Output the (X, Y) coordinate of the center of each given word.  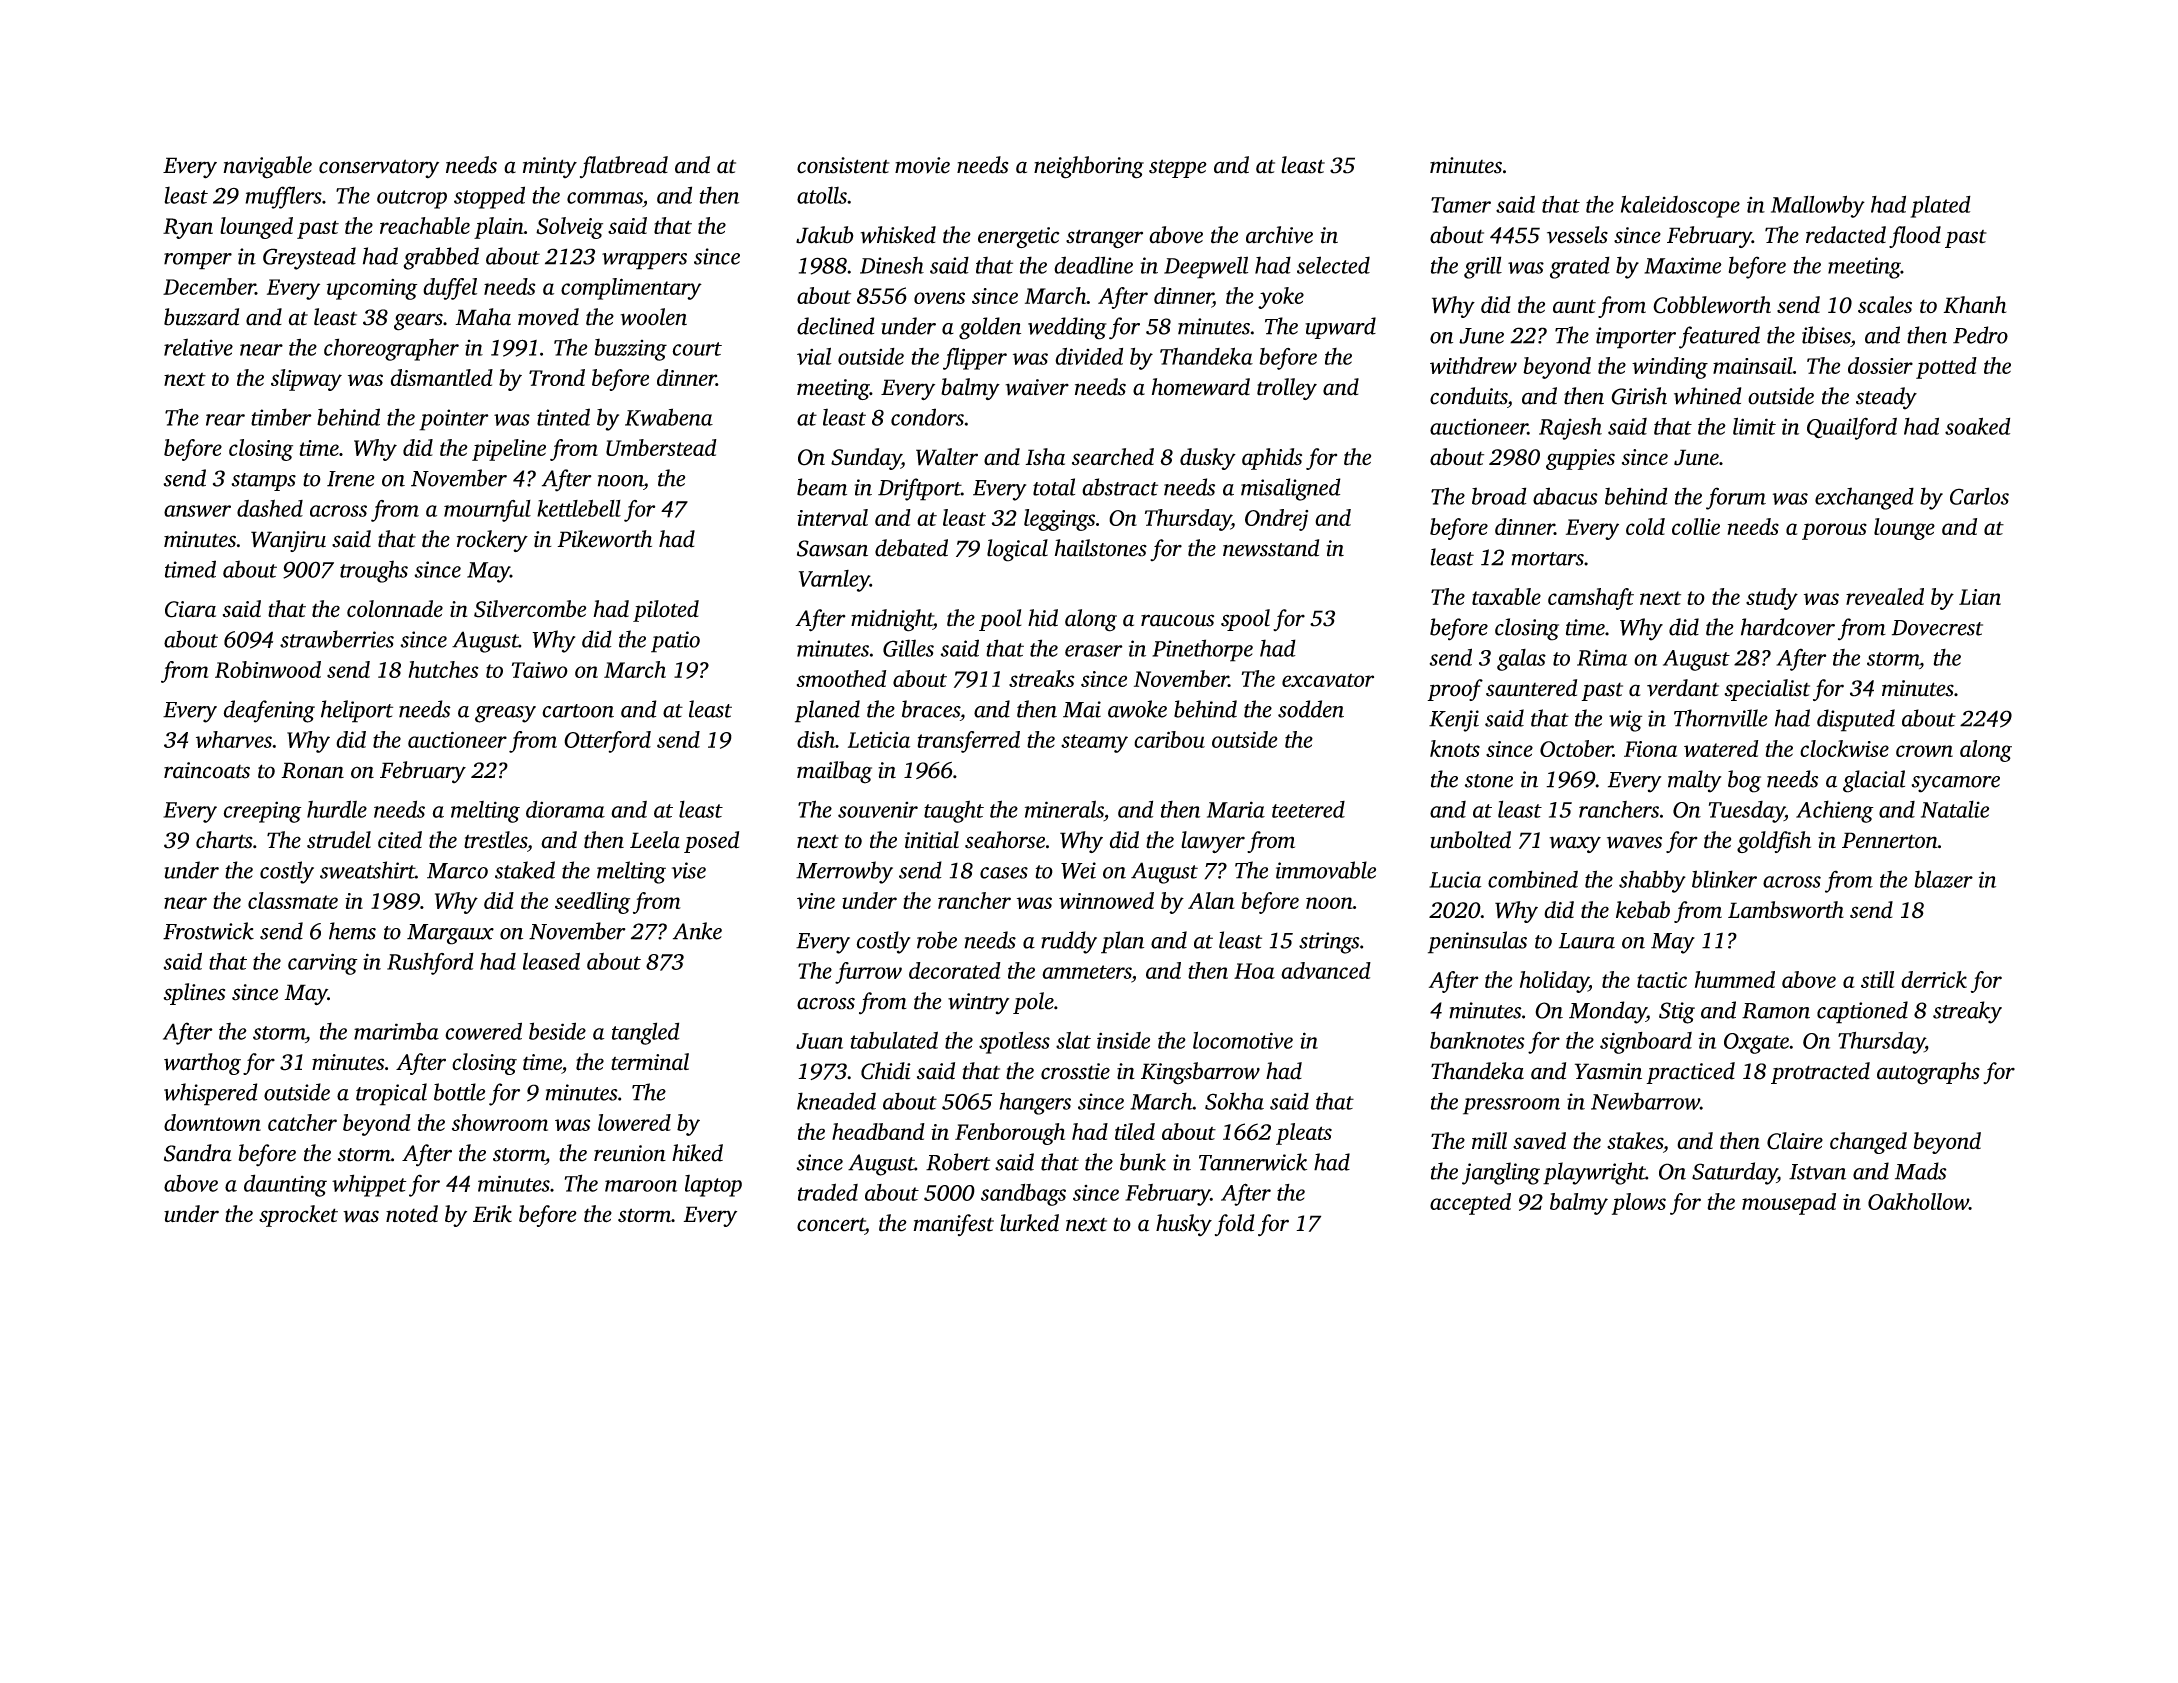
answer (197, 511)
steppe (1178, 168)
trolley (1287, 389)
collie (1696, 526)
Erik (492, 1213)
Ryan (188, 228)
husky (1184, 1225)
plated (1940, 207)
